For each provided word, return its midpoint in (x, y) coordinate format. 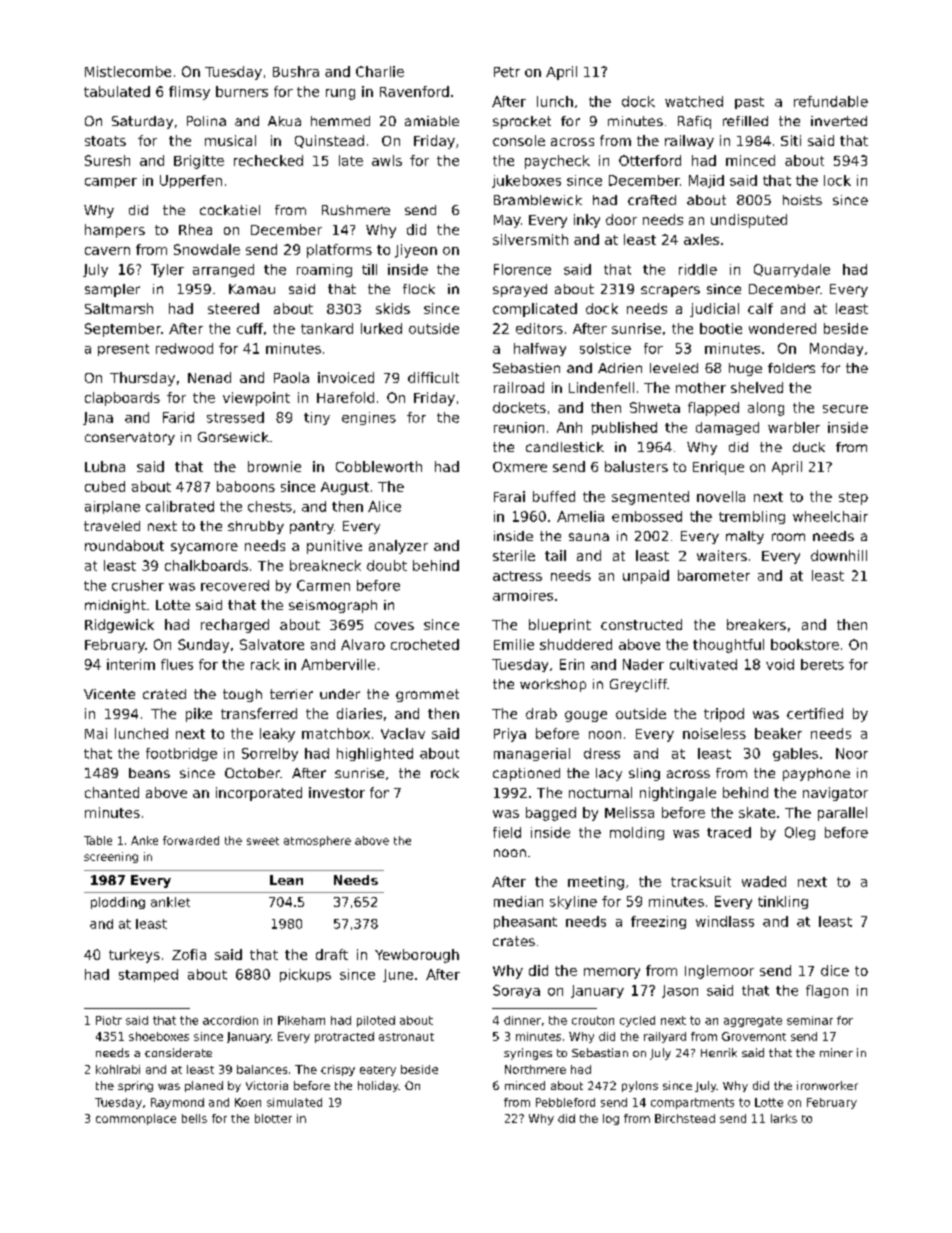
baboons (246, 486)
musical (230, 140)
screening (111, 857)
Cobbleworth (379, 466)
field (507, 832)
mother (701, 387)
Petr (507, 72)
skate (757, 812)
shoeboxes (159, 1036)
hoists (802, 200)
